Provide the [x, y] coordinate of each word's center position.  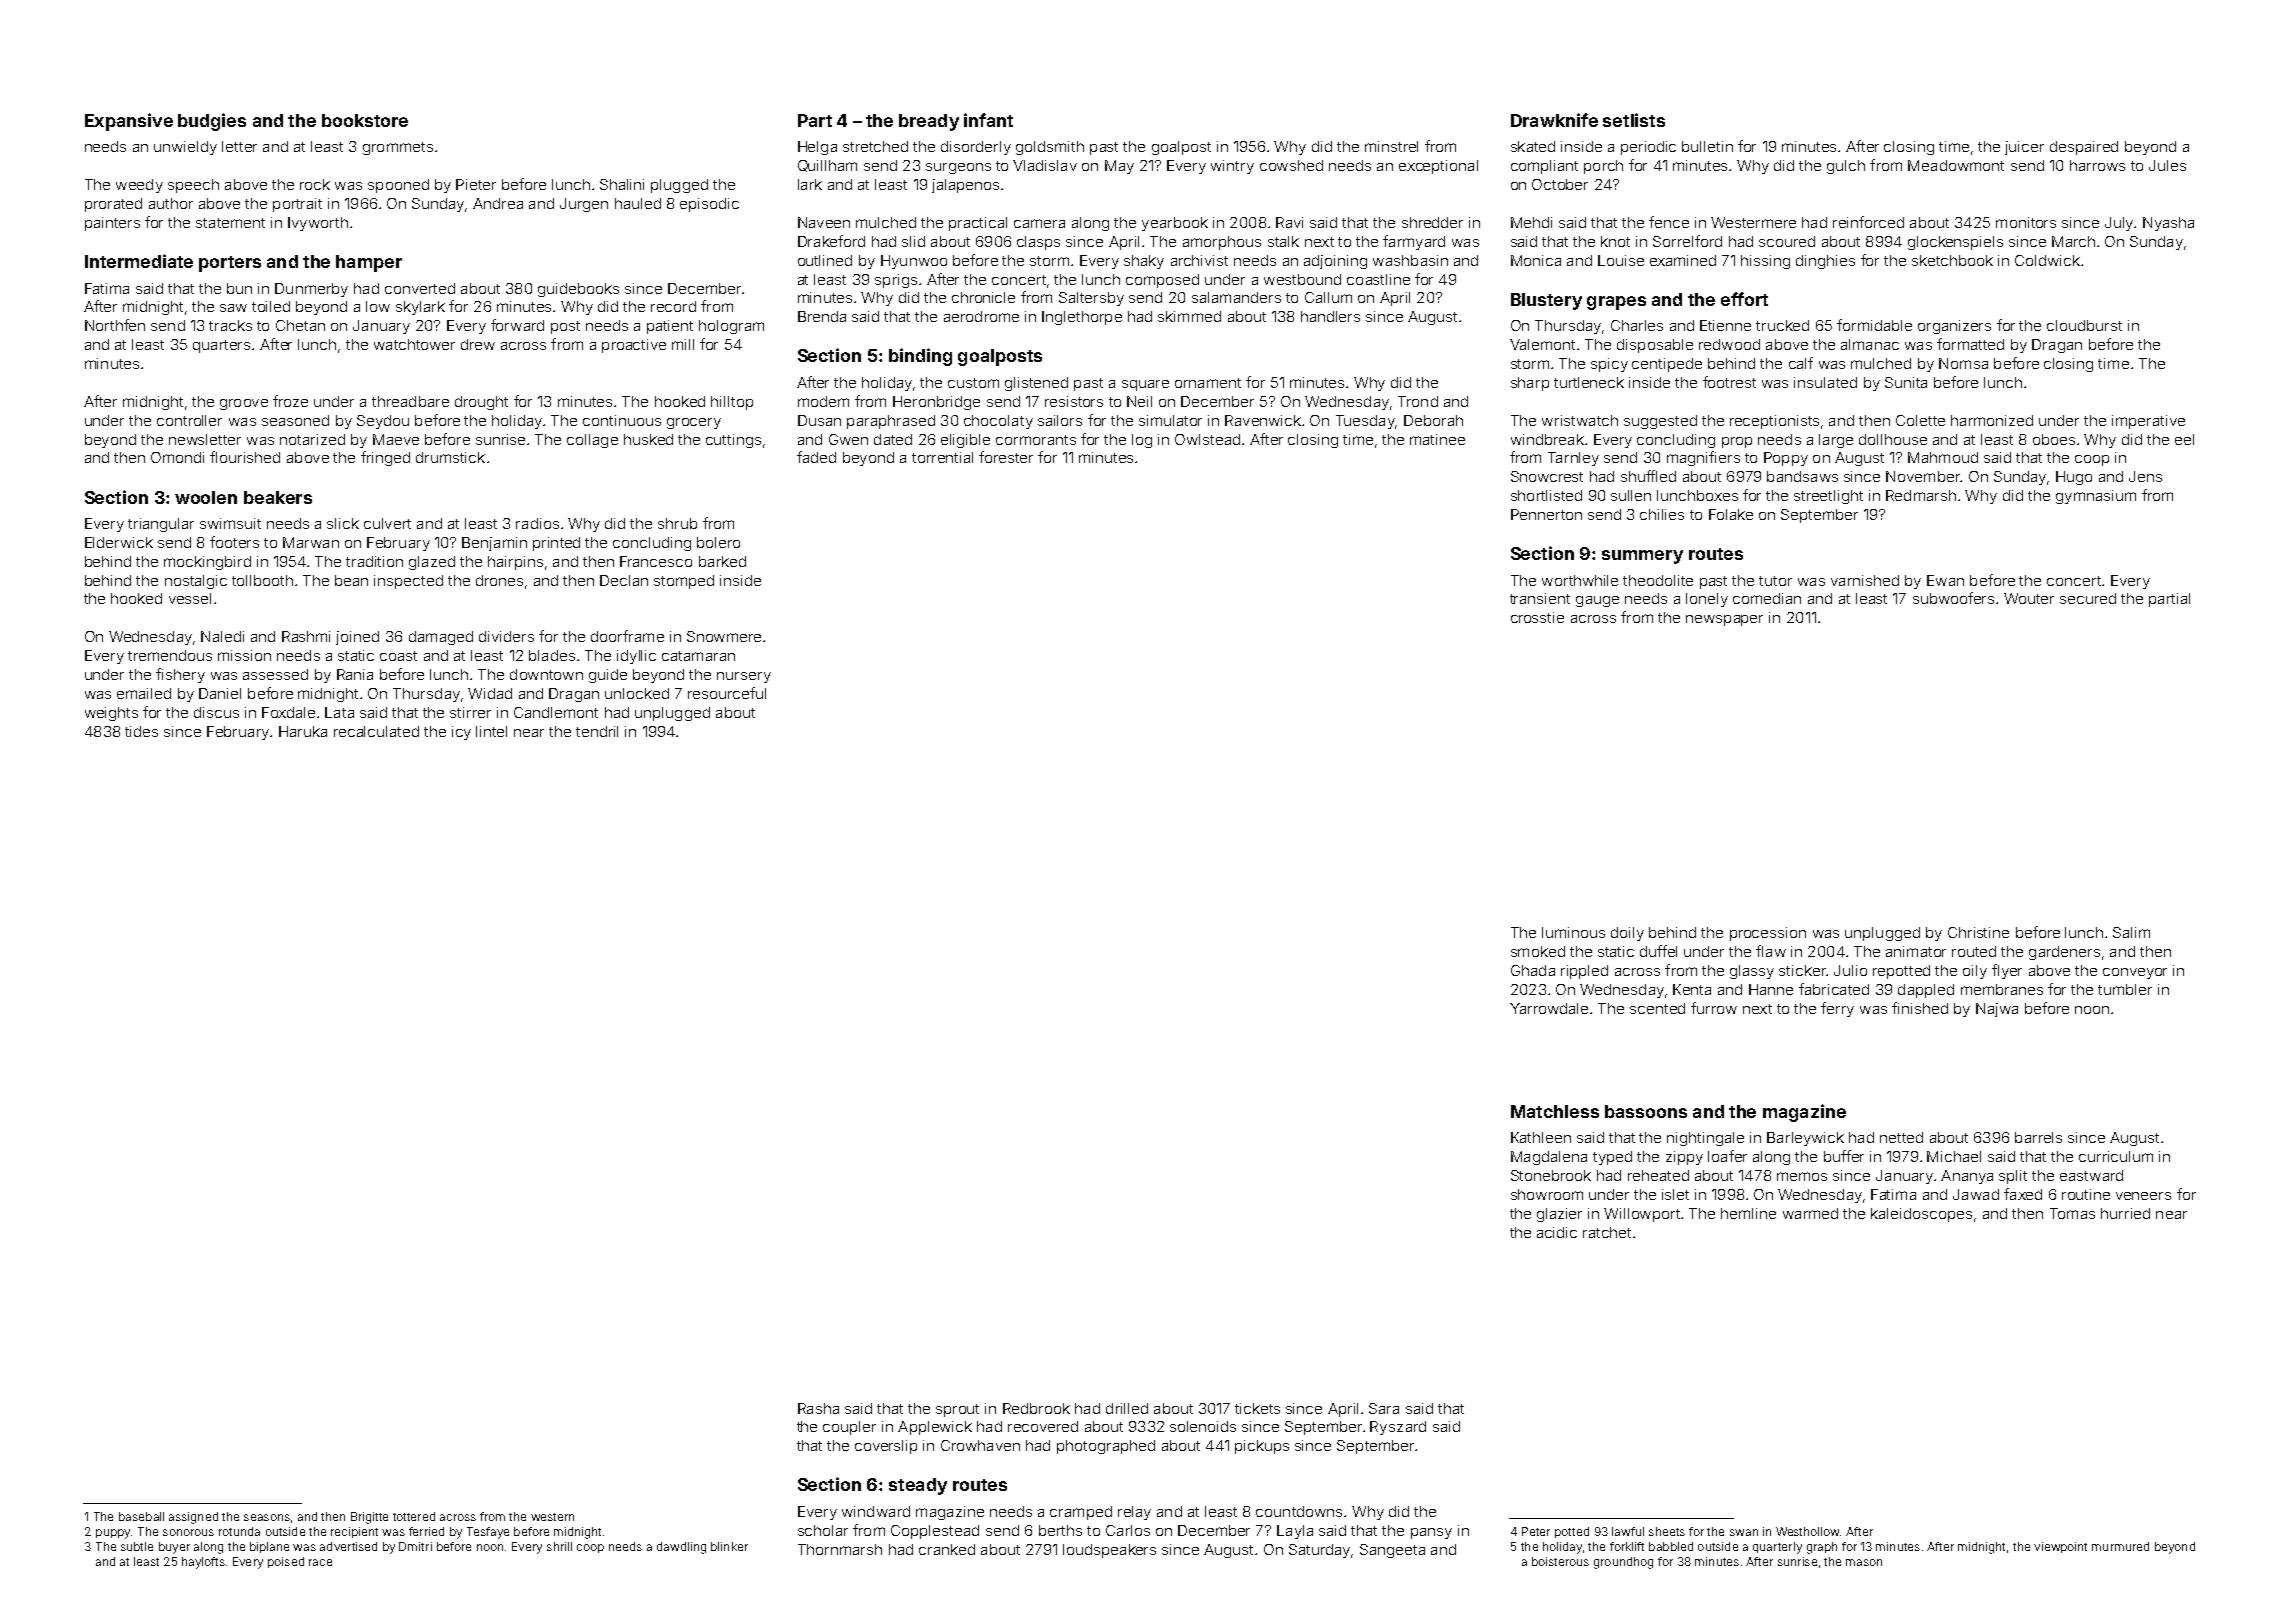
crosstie [1537, 617]
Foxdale [288, 712]
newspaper [1724, 620]
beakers [278, 497]
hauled [638, 203]
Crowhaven [980, 1445]
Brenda [822, 316]
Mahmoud [1943, 457]
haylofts [203, 1563]
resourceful [727, 693]
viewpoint [2060, 1547]
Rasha [818, 1408]
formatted [1970, 344]
